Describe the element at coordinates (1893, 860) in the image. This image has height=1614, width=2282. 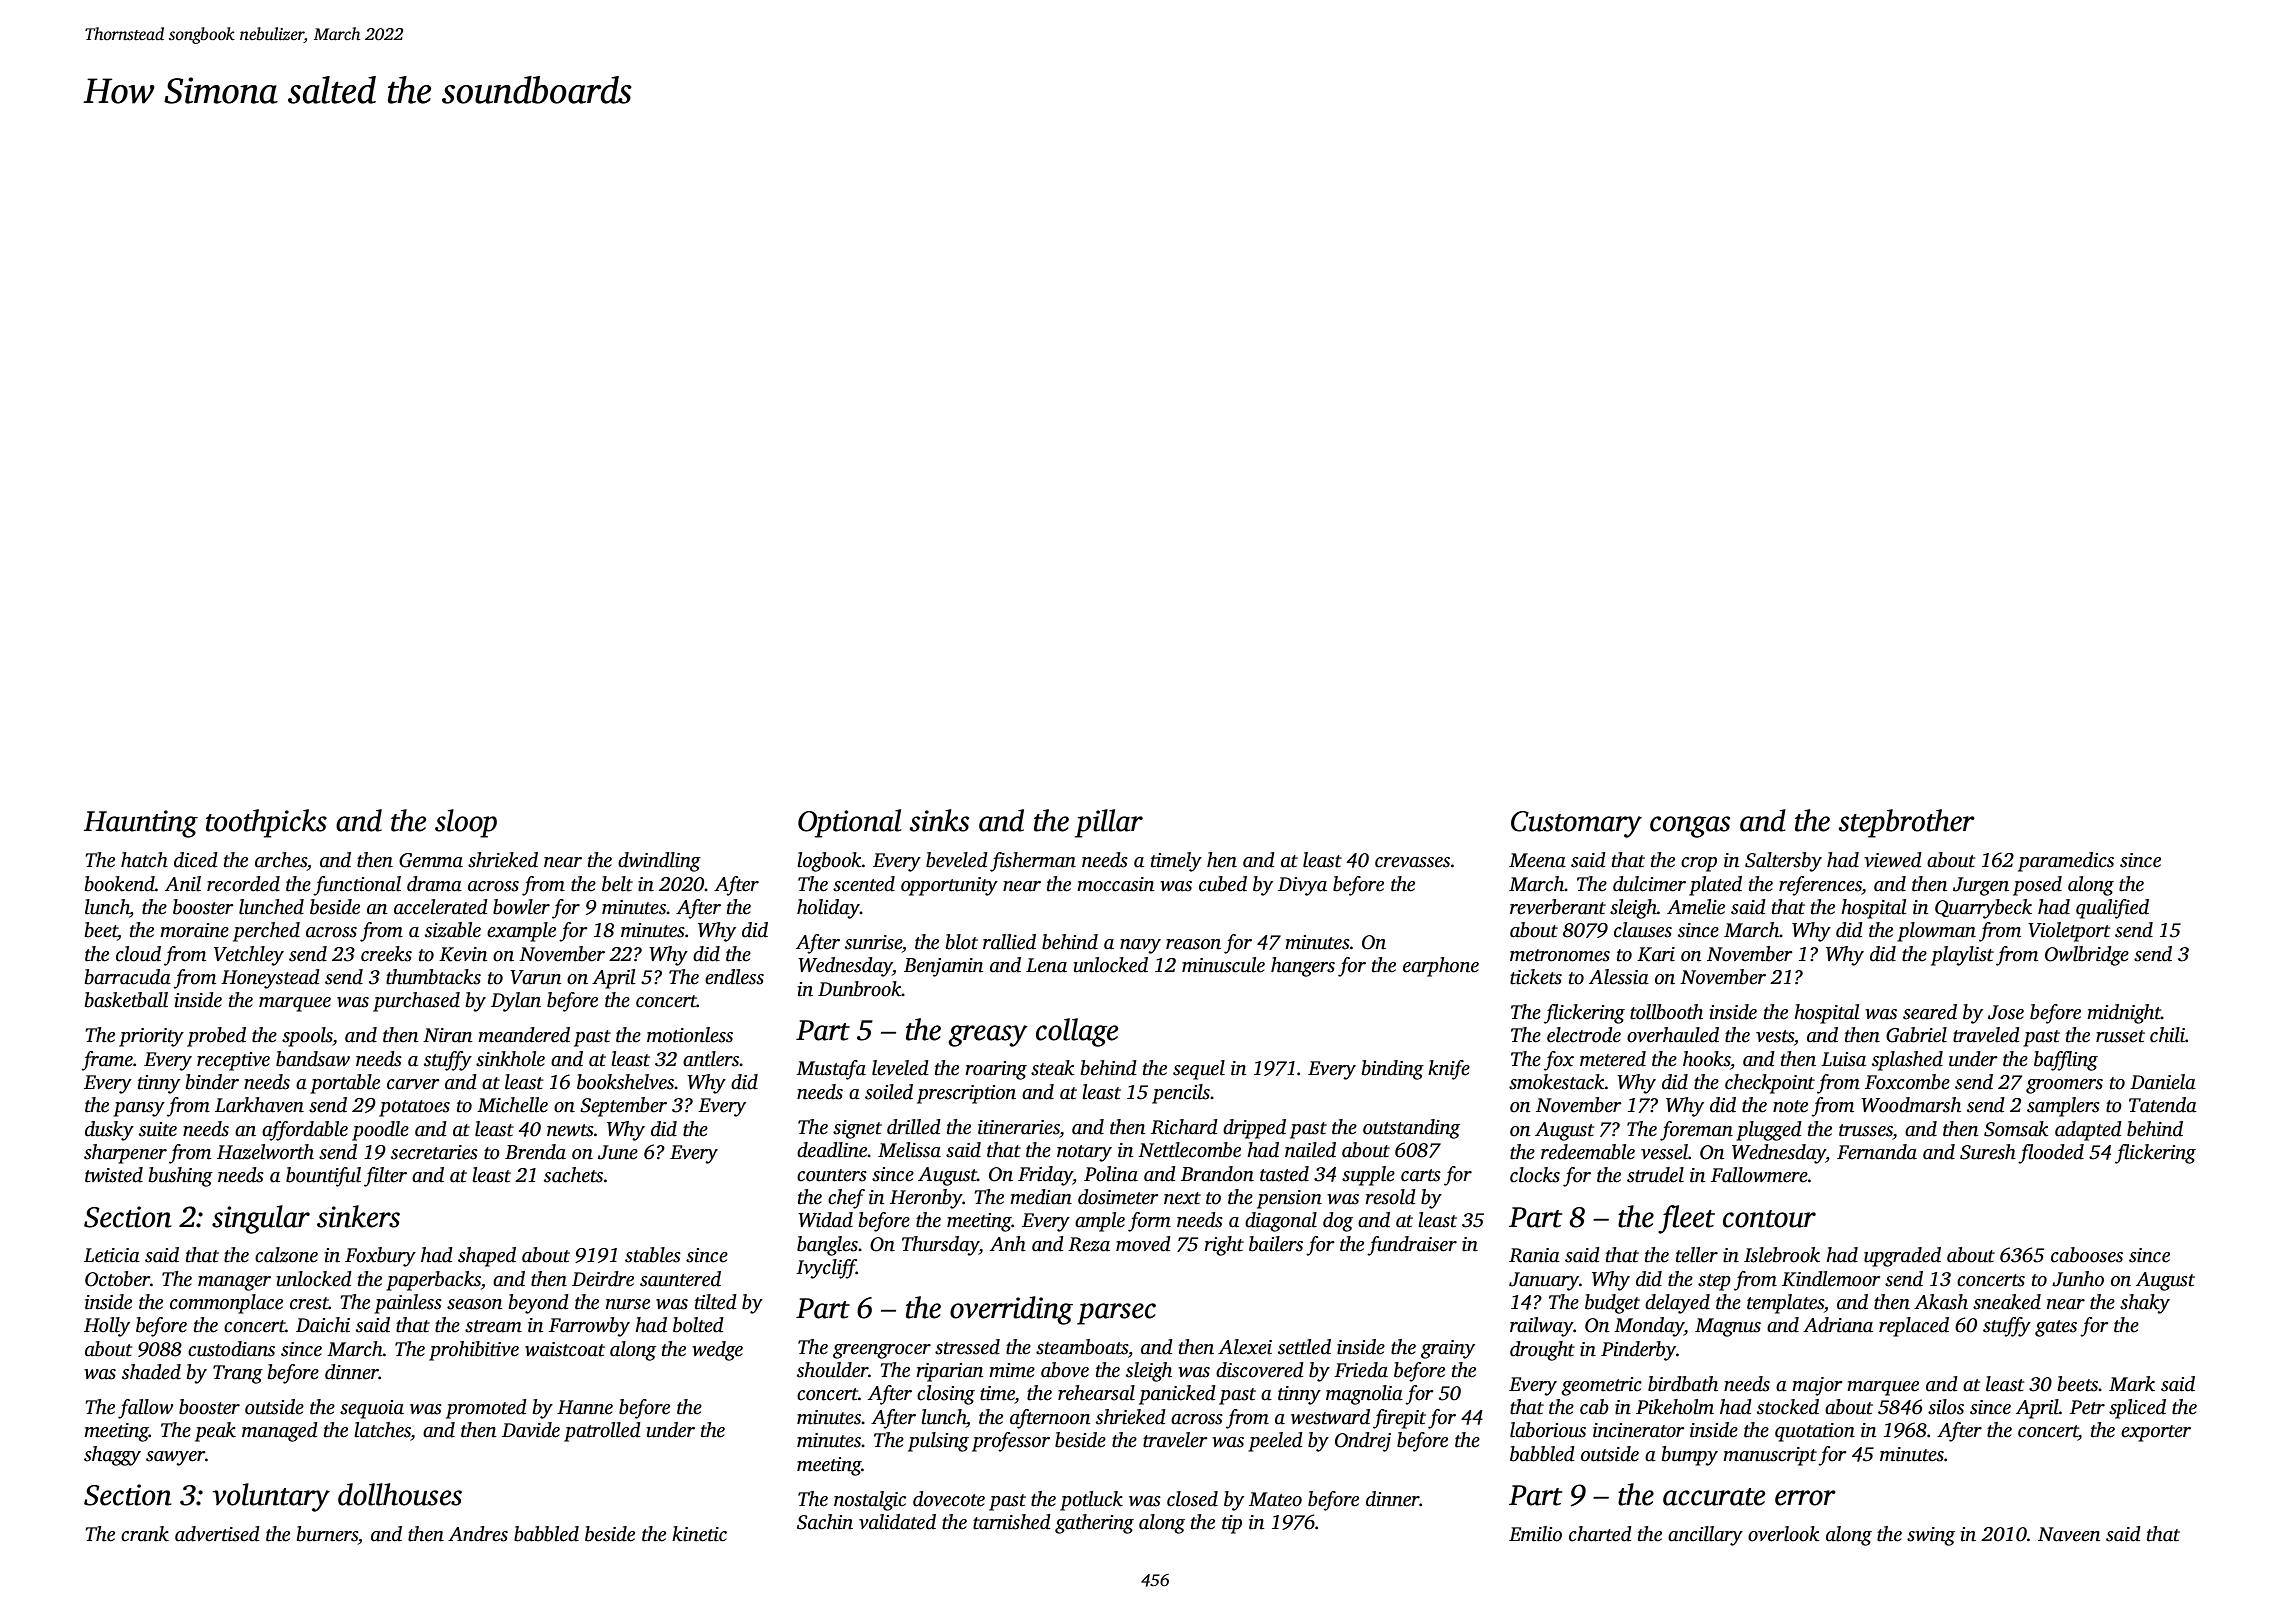
I see `viewed` at that location.
